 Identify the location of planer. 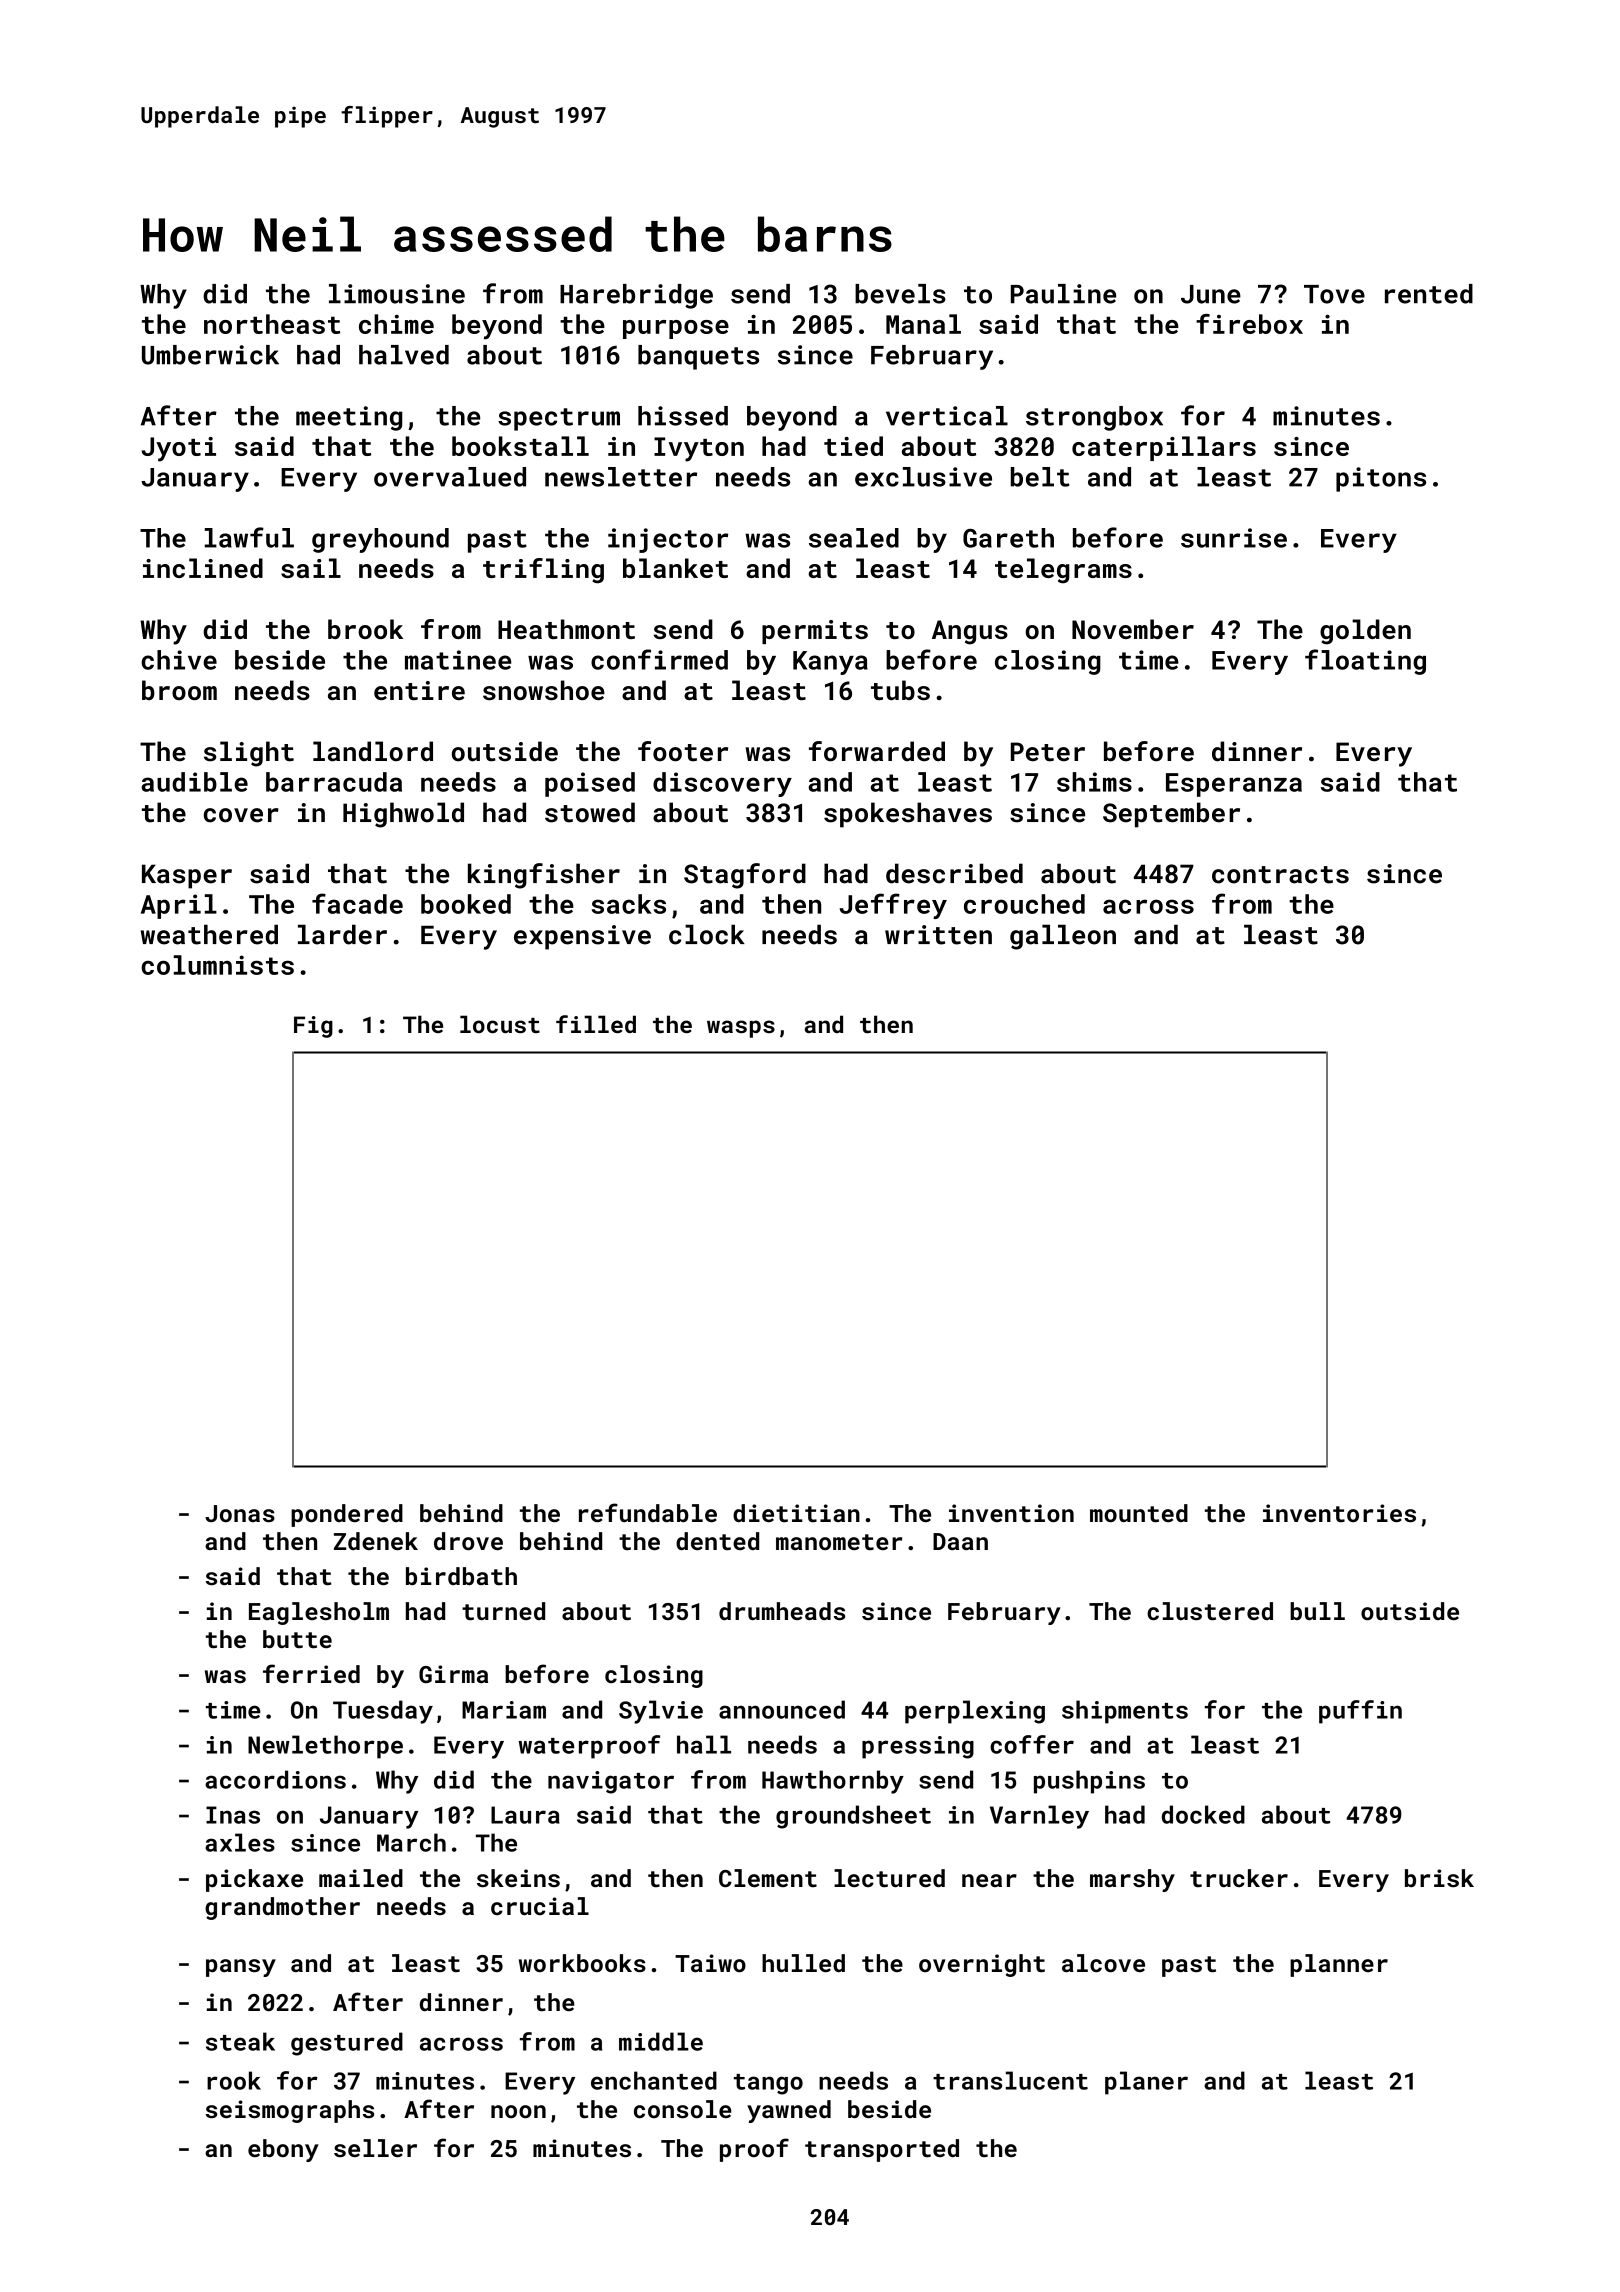
(1146, 2083).
